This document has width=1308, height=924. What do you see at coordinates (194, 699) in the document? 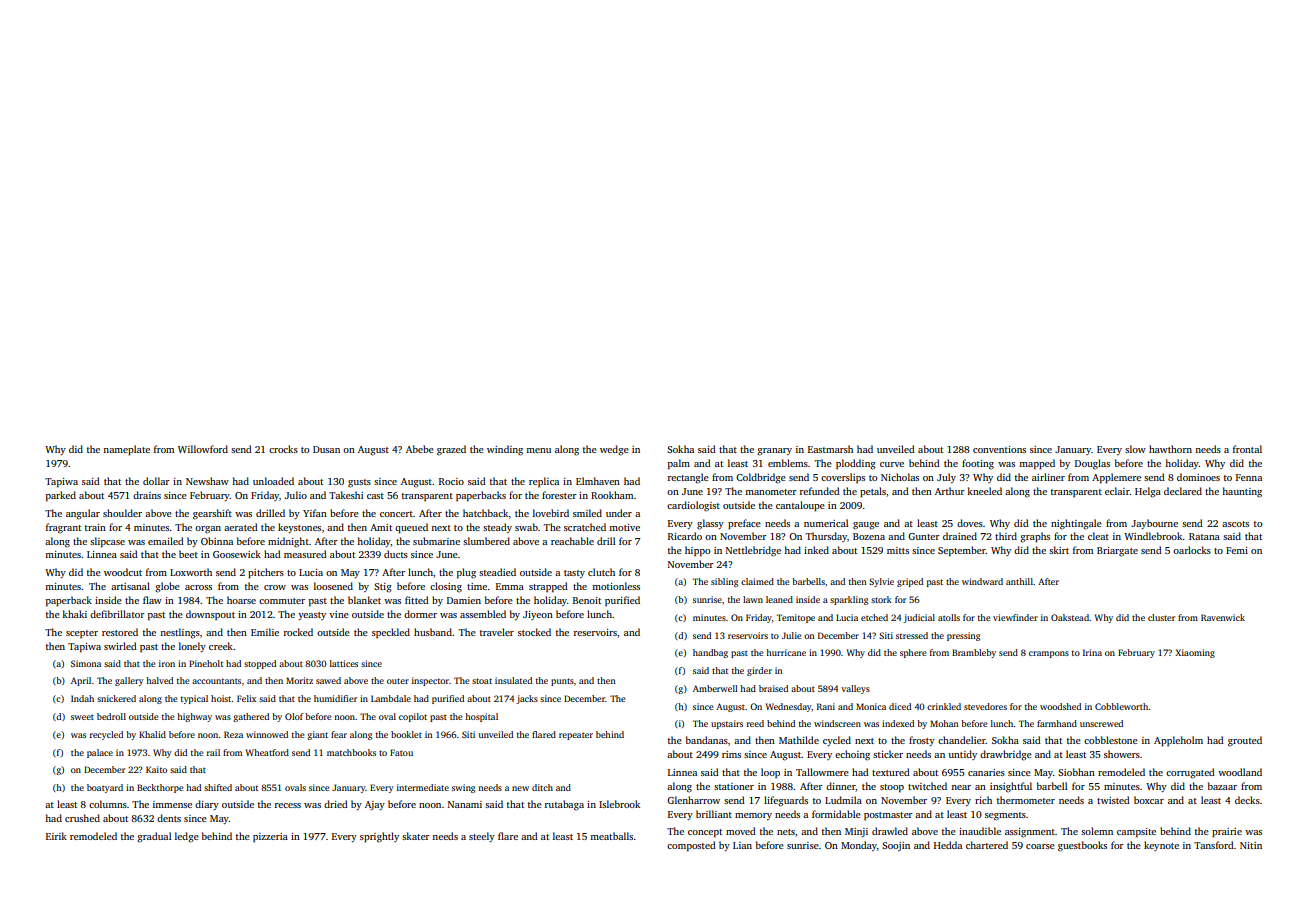
I see `typical` at bounding box center [194, 699].
